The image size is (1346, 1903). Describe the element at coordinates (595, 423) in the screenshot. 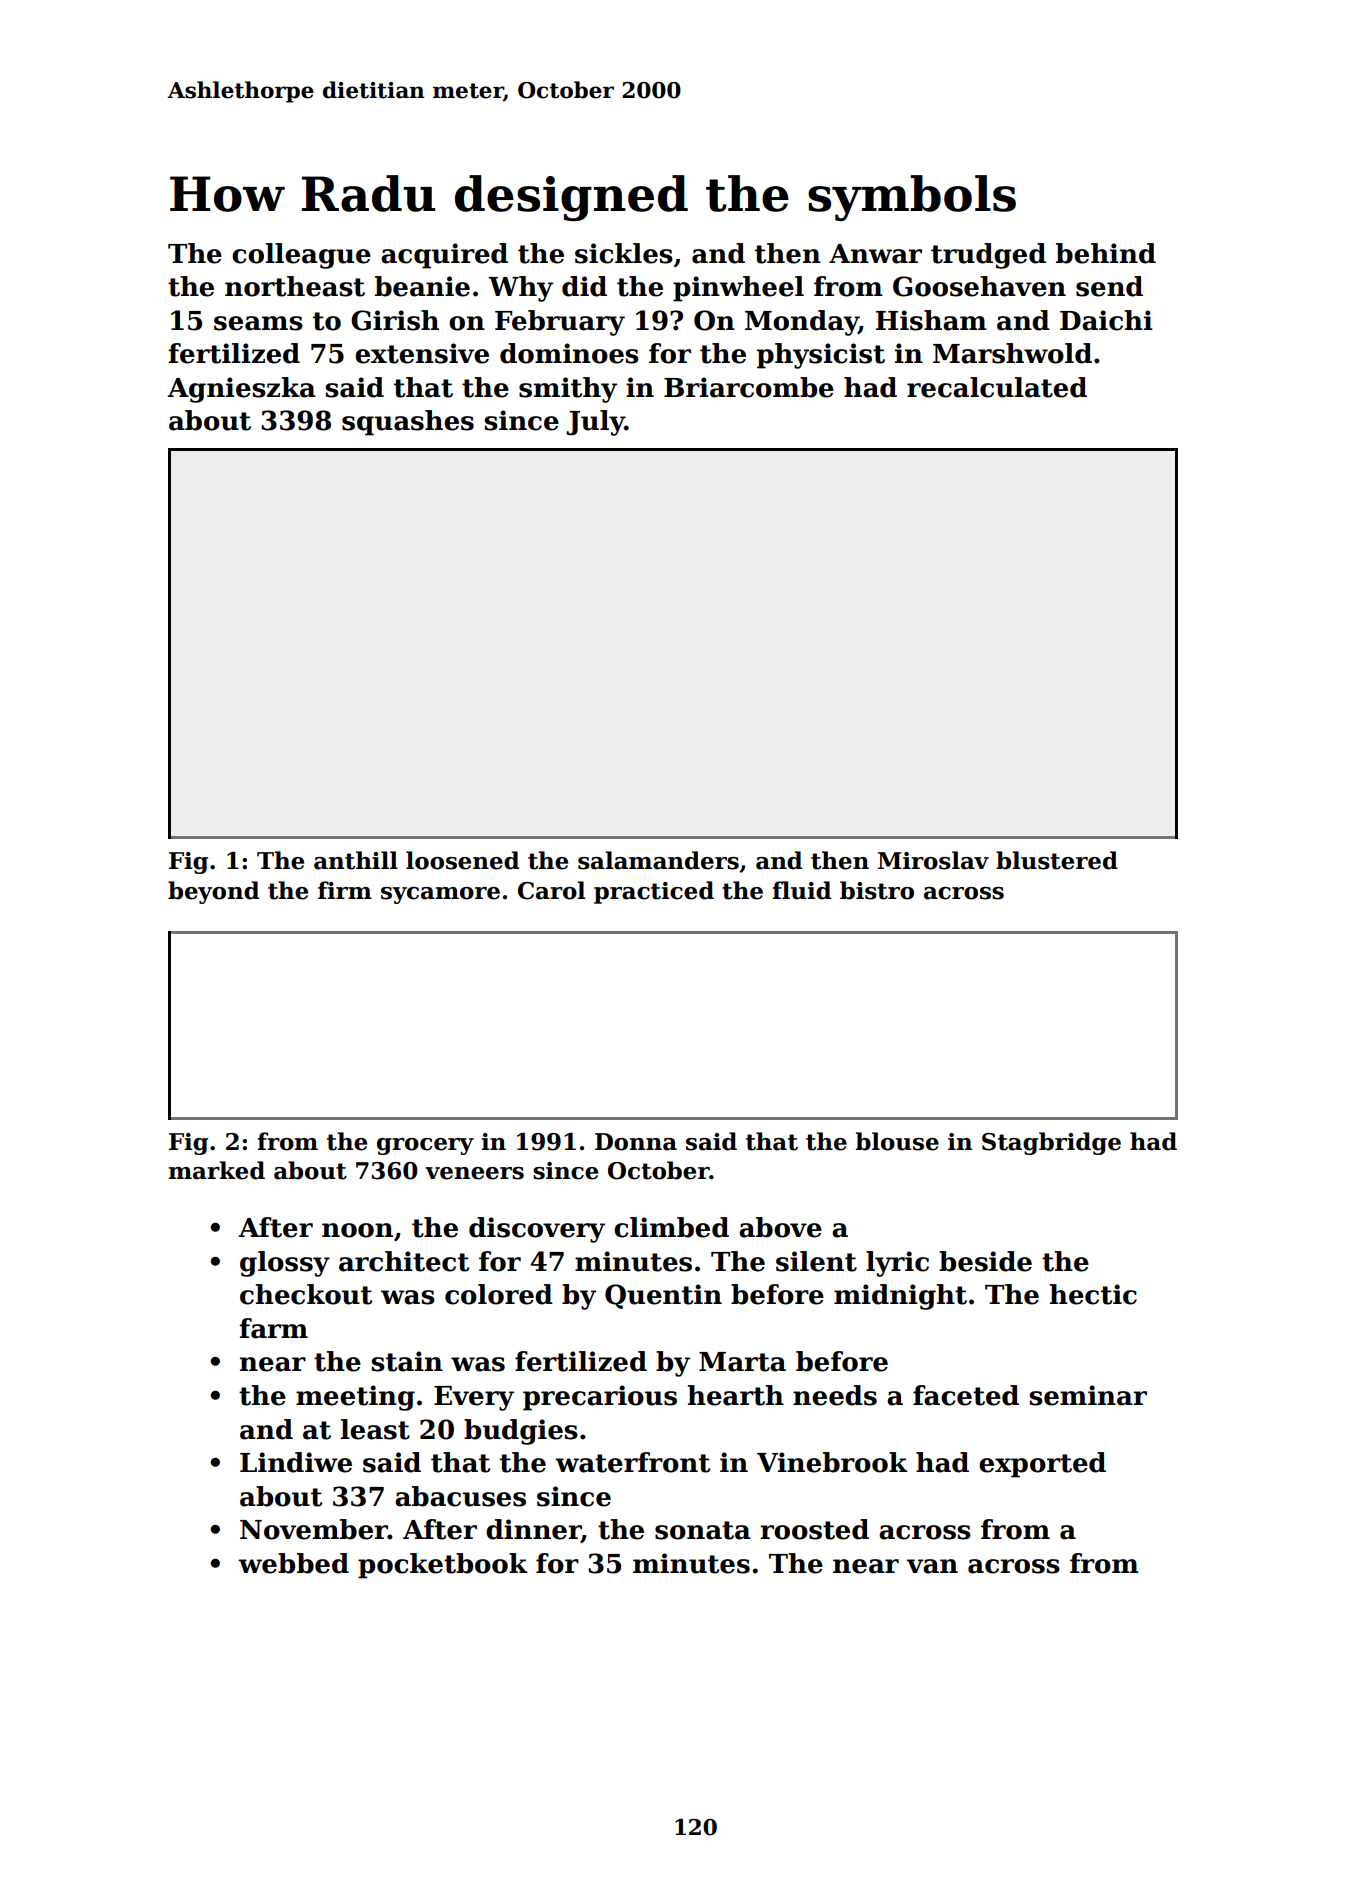

I see `July` at that location.
